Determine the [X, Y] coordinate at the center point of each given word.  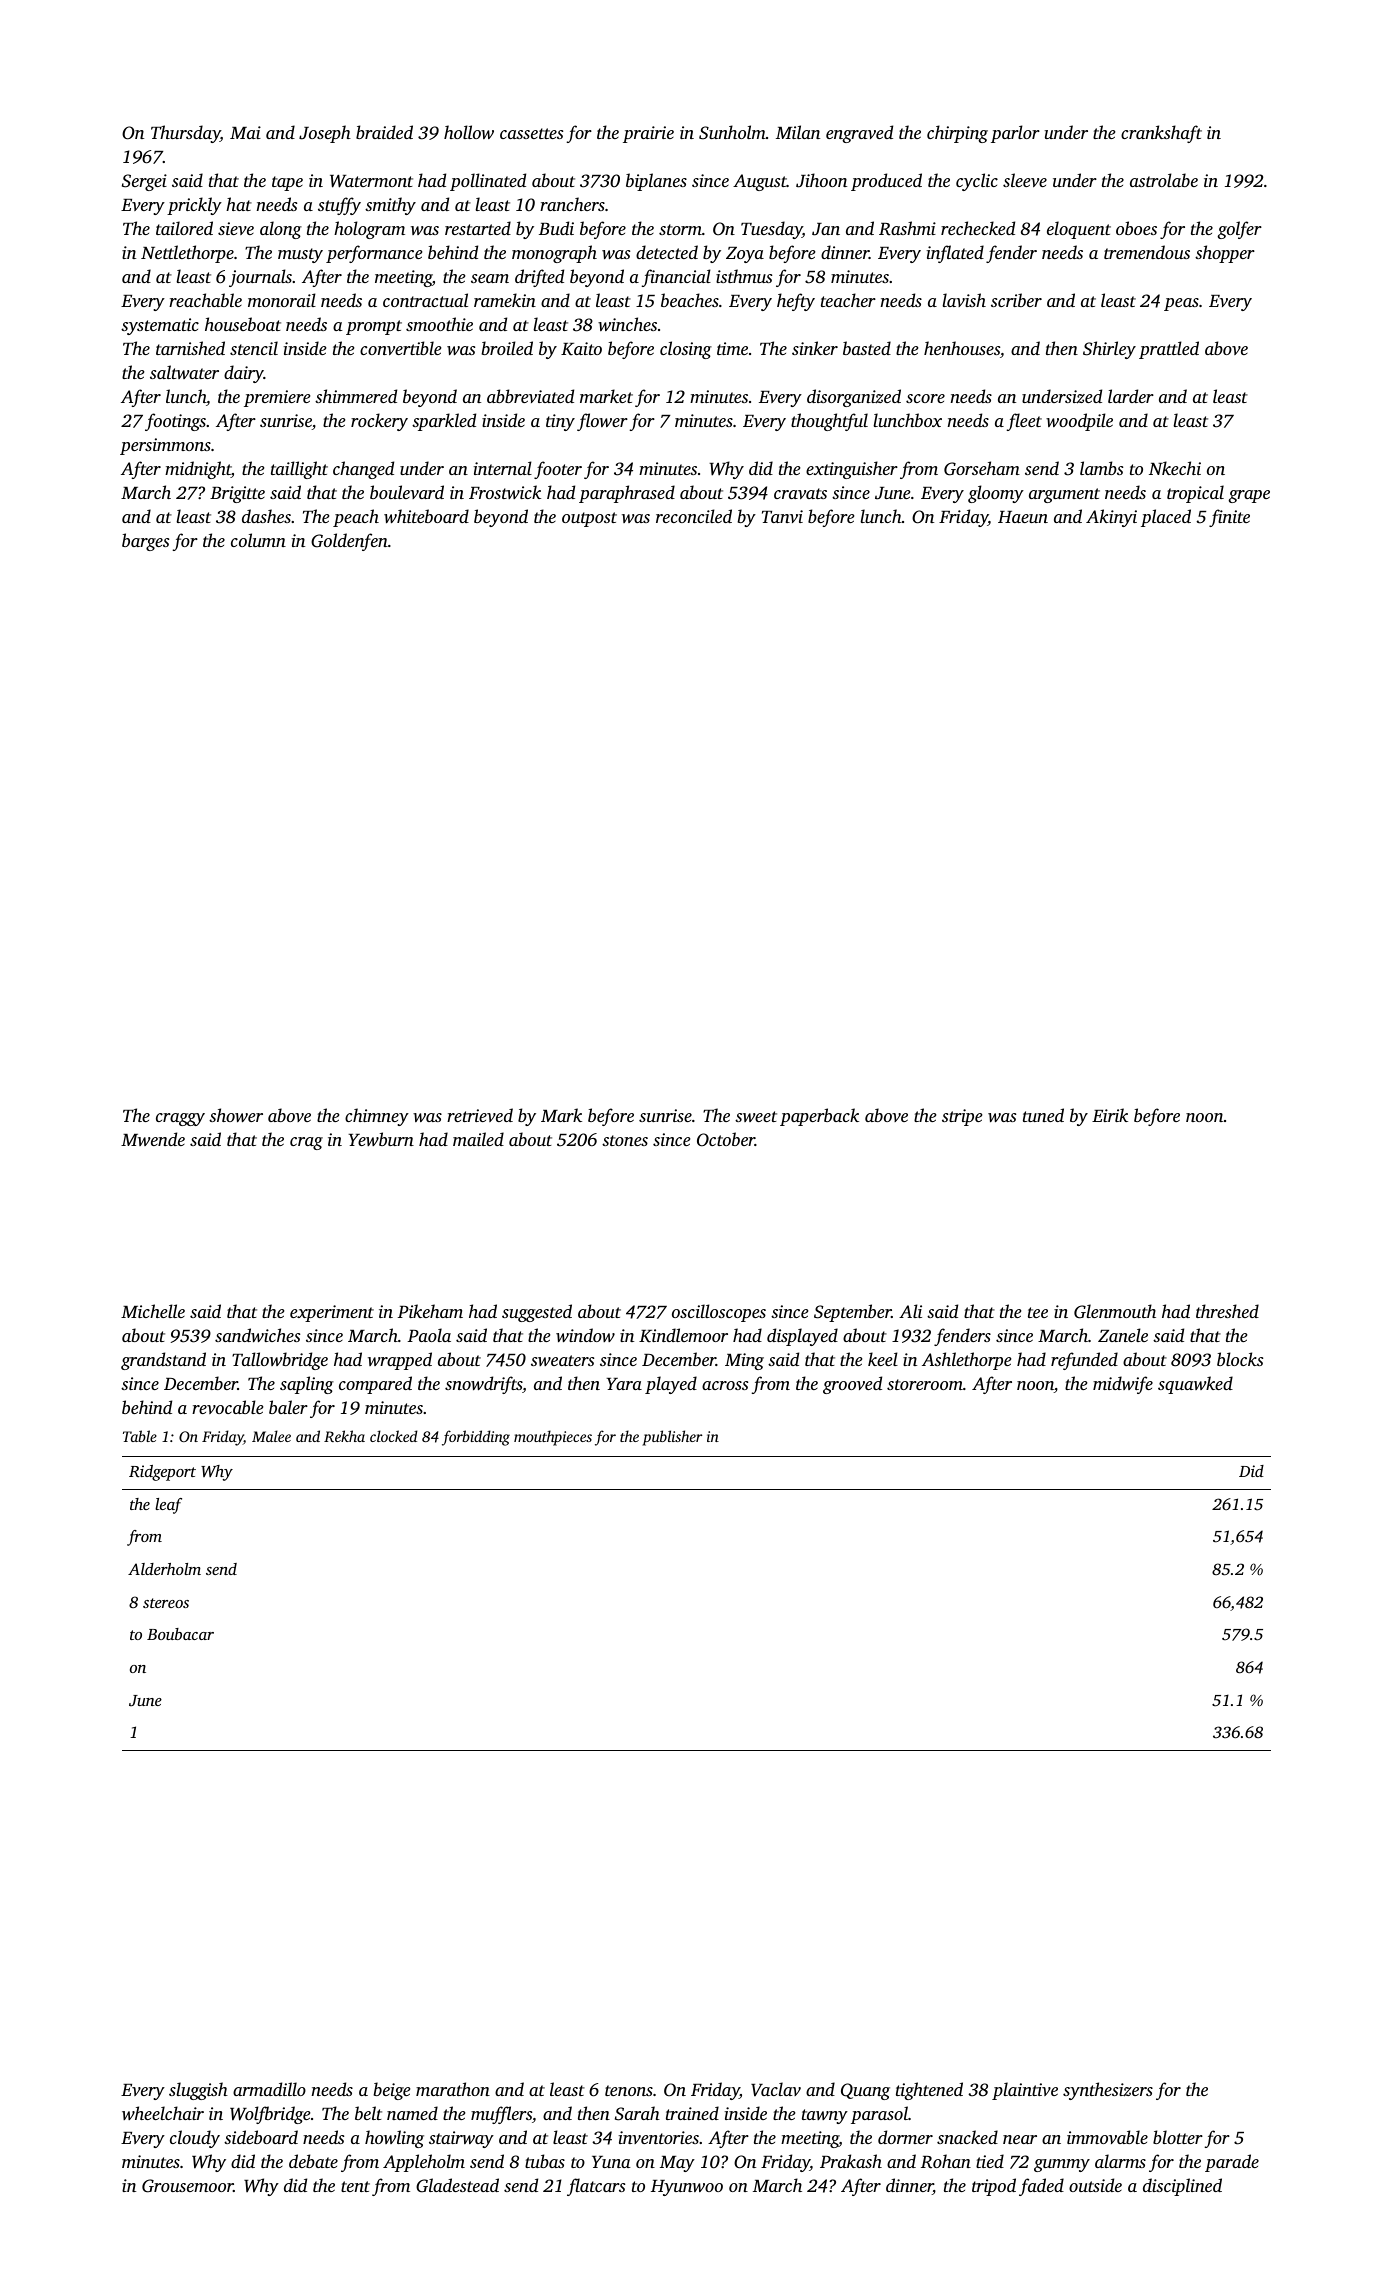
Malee [271, 1436]
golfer [1239, 230]
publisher [672, 1438]
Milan [798, 132]
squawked [1195, 1385]
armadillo [269, 2089]
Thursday [185, 134]
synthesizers [1108, 2091]
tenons [629, 2090]
